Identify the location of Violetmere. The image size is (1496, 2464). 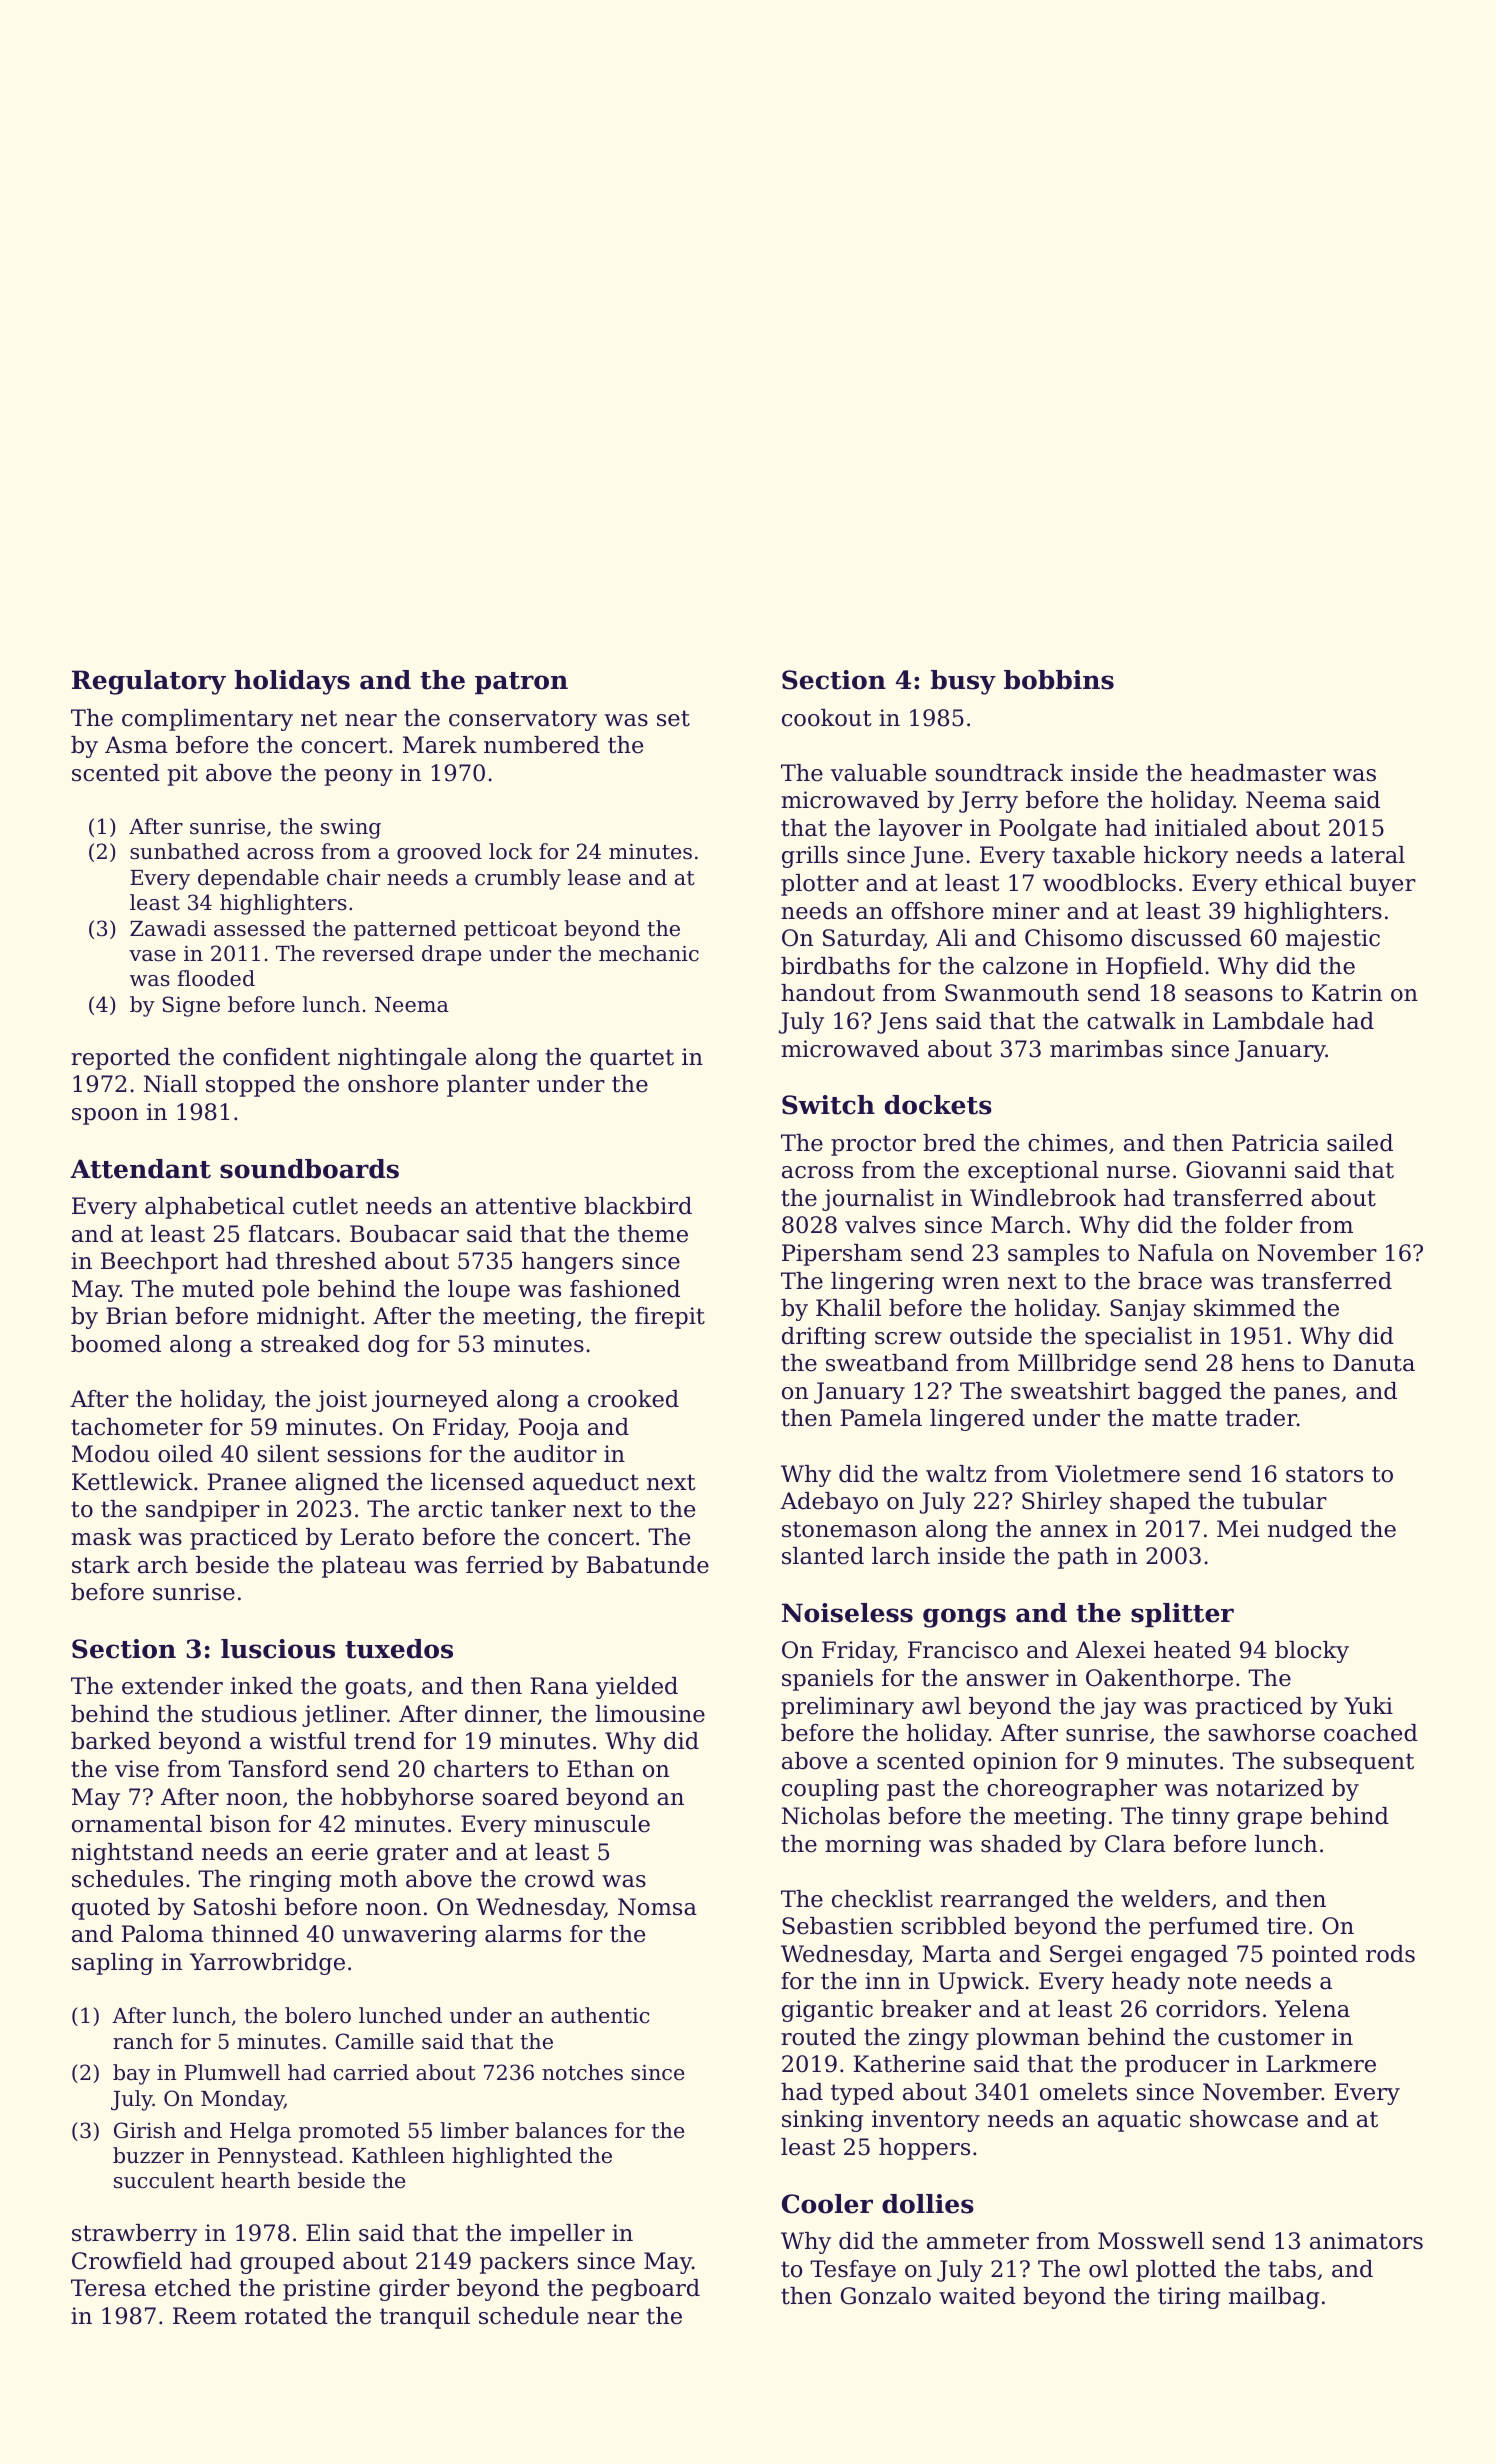
(1117, 1474).
